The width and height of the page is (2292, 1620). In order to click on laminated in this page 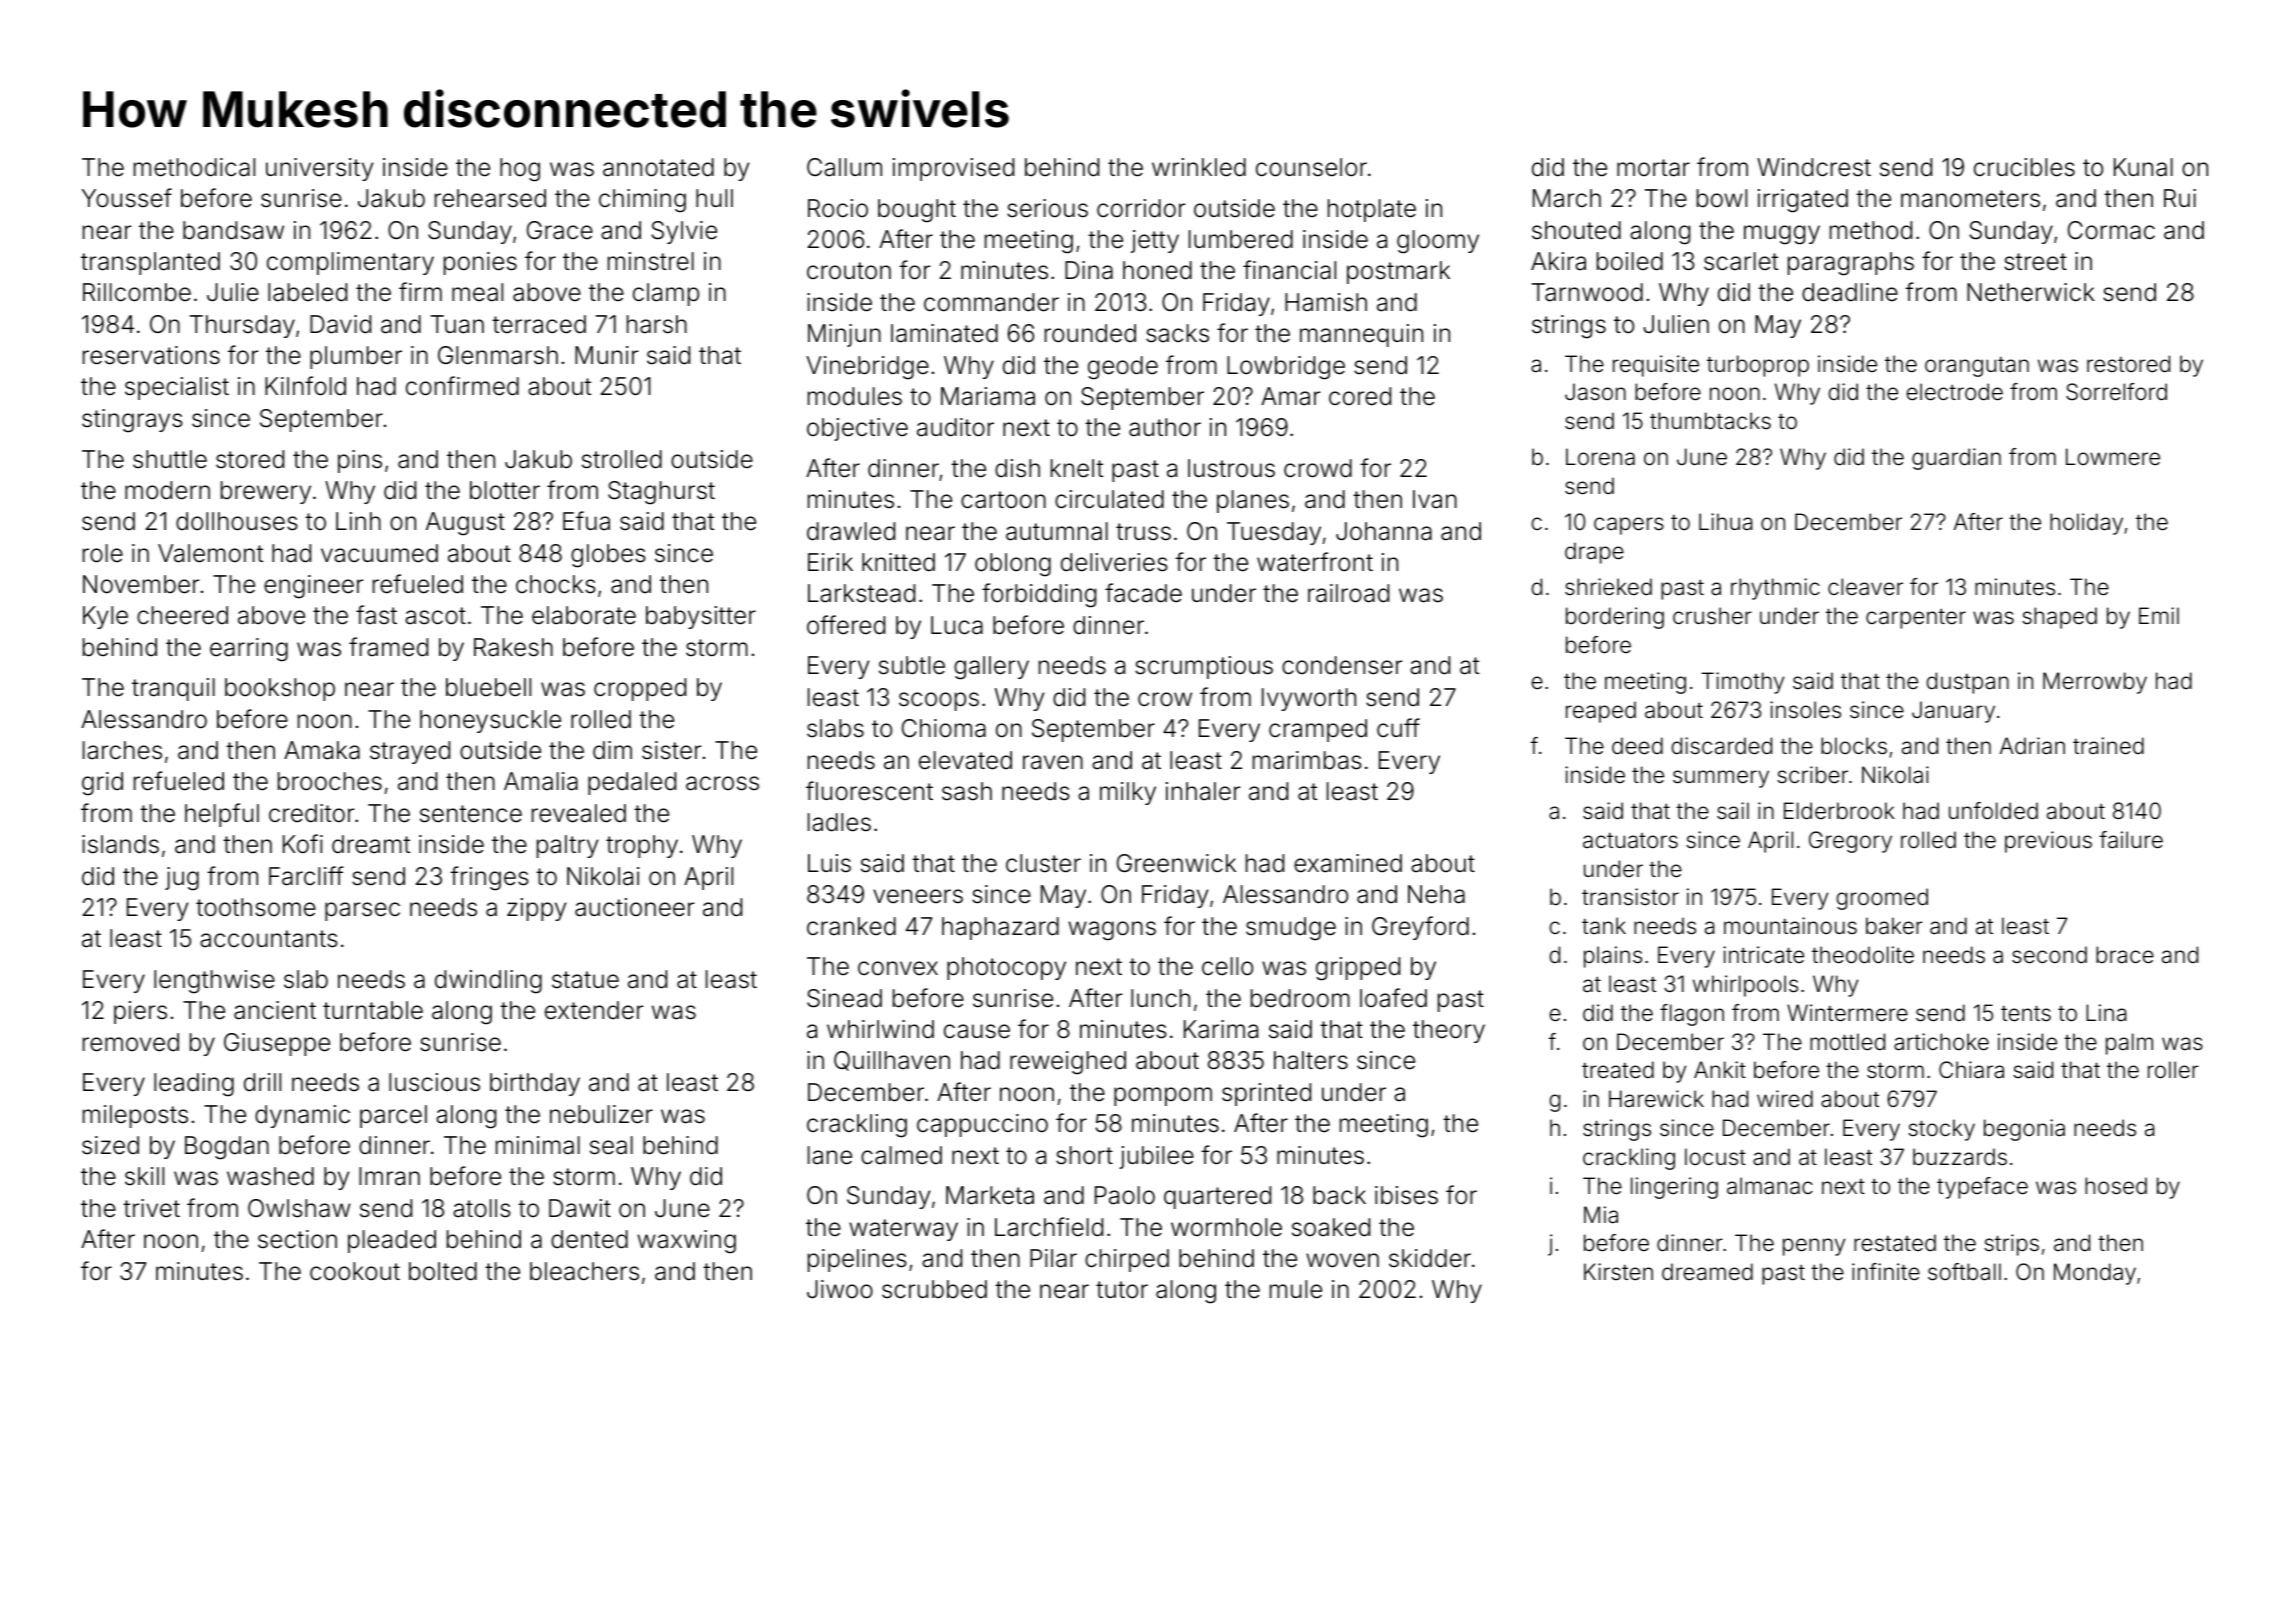, I will do `click(944, 333)`.
